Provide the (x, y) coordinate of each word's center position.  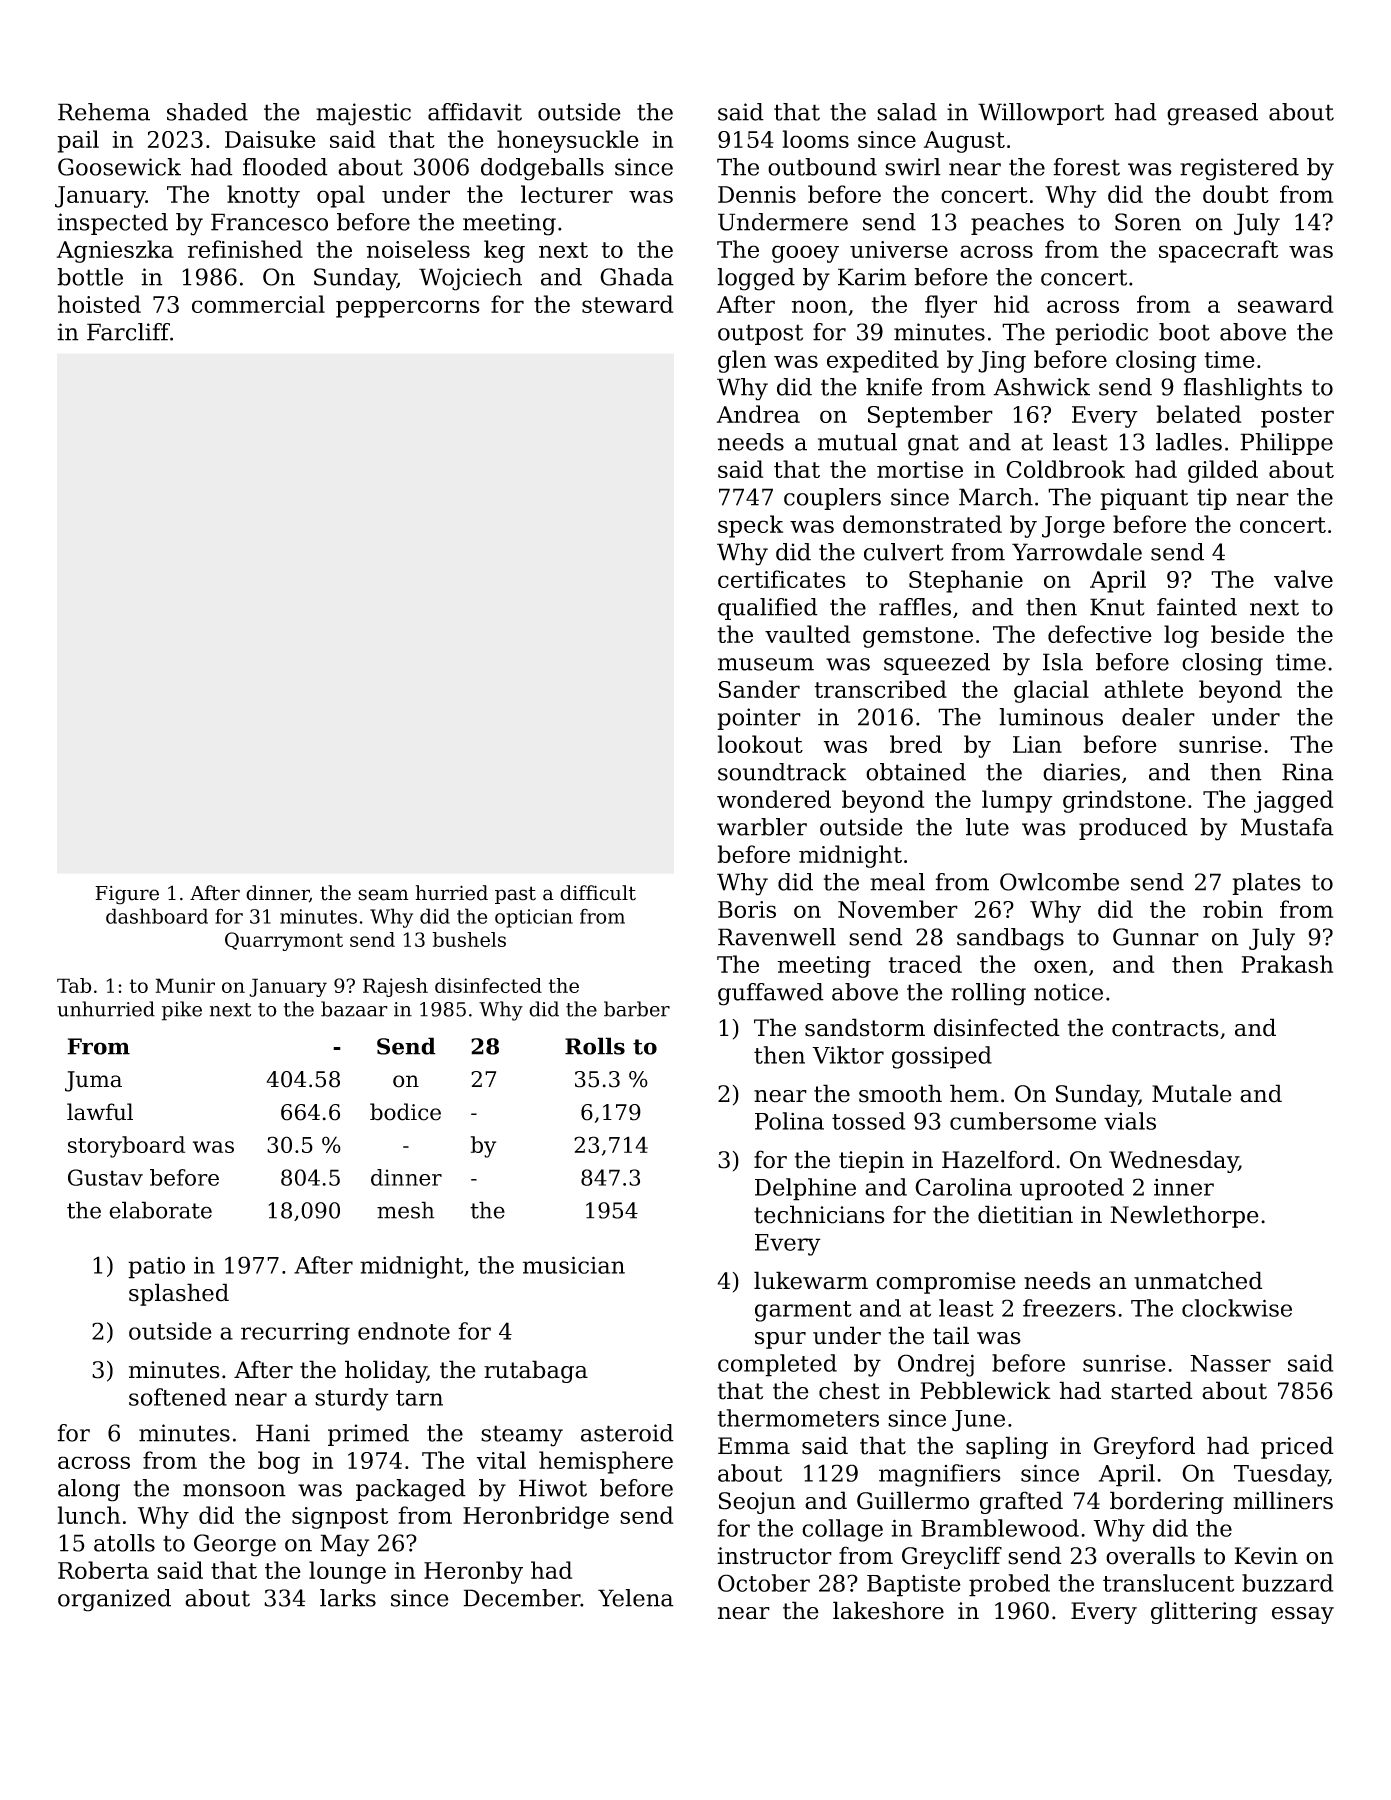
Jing (1002, 362)
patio (156, 1268)
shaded (207, 112)
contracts (1165, 1028)
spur (780, 1340)
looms (816, 139)
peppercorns (408, 309)
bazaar (354, 1009)
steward (627, 304)
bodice (405, 1112)
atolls (124, 1543)
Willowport (1041, 114)
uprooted (1072, 1189)
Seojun (757, 1503)
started (1152, 1390)
